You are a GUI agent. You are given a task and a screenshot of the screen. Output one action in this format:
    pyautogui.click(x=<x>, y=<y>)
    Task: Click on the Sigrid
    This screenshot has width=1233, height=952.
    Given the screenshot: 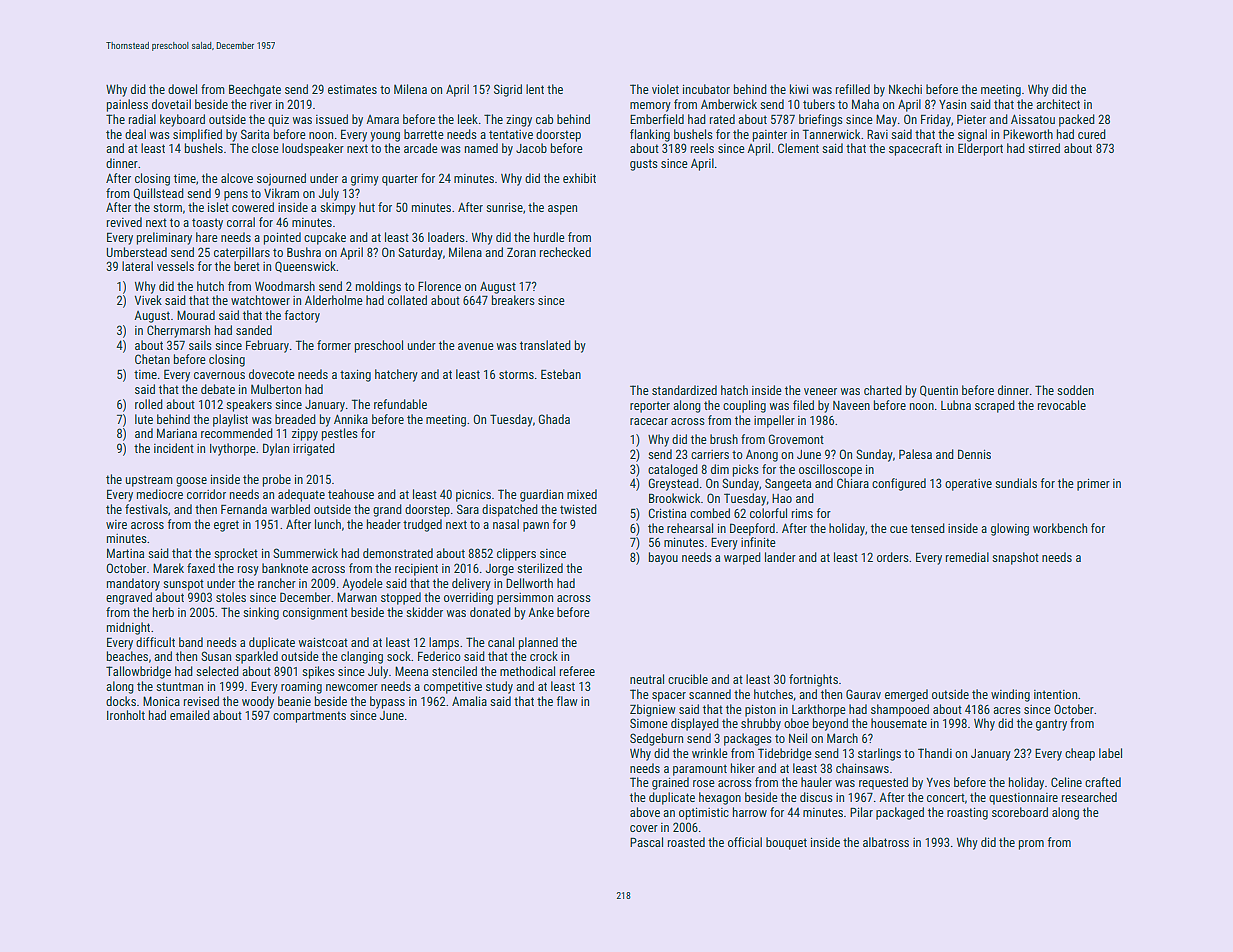 What is the action you would take?
    pyautogui.click(x=508, y=90)
